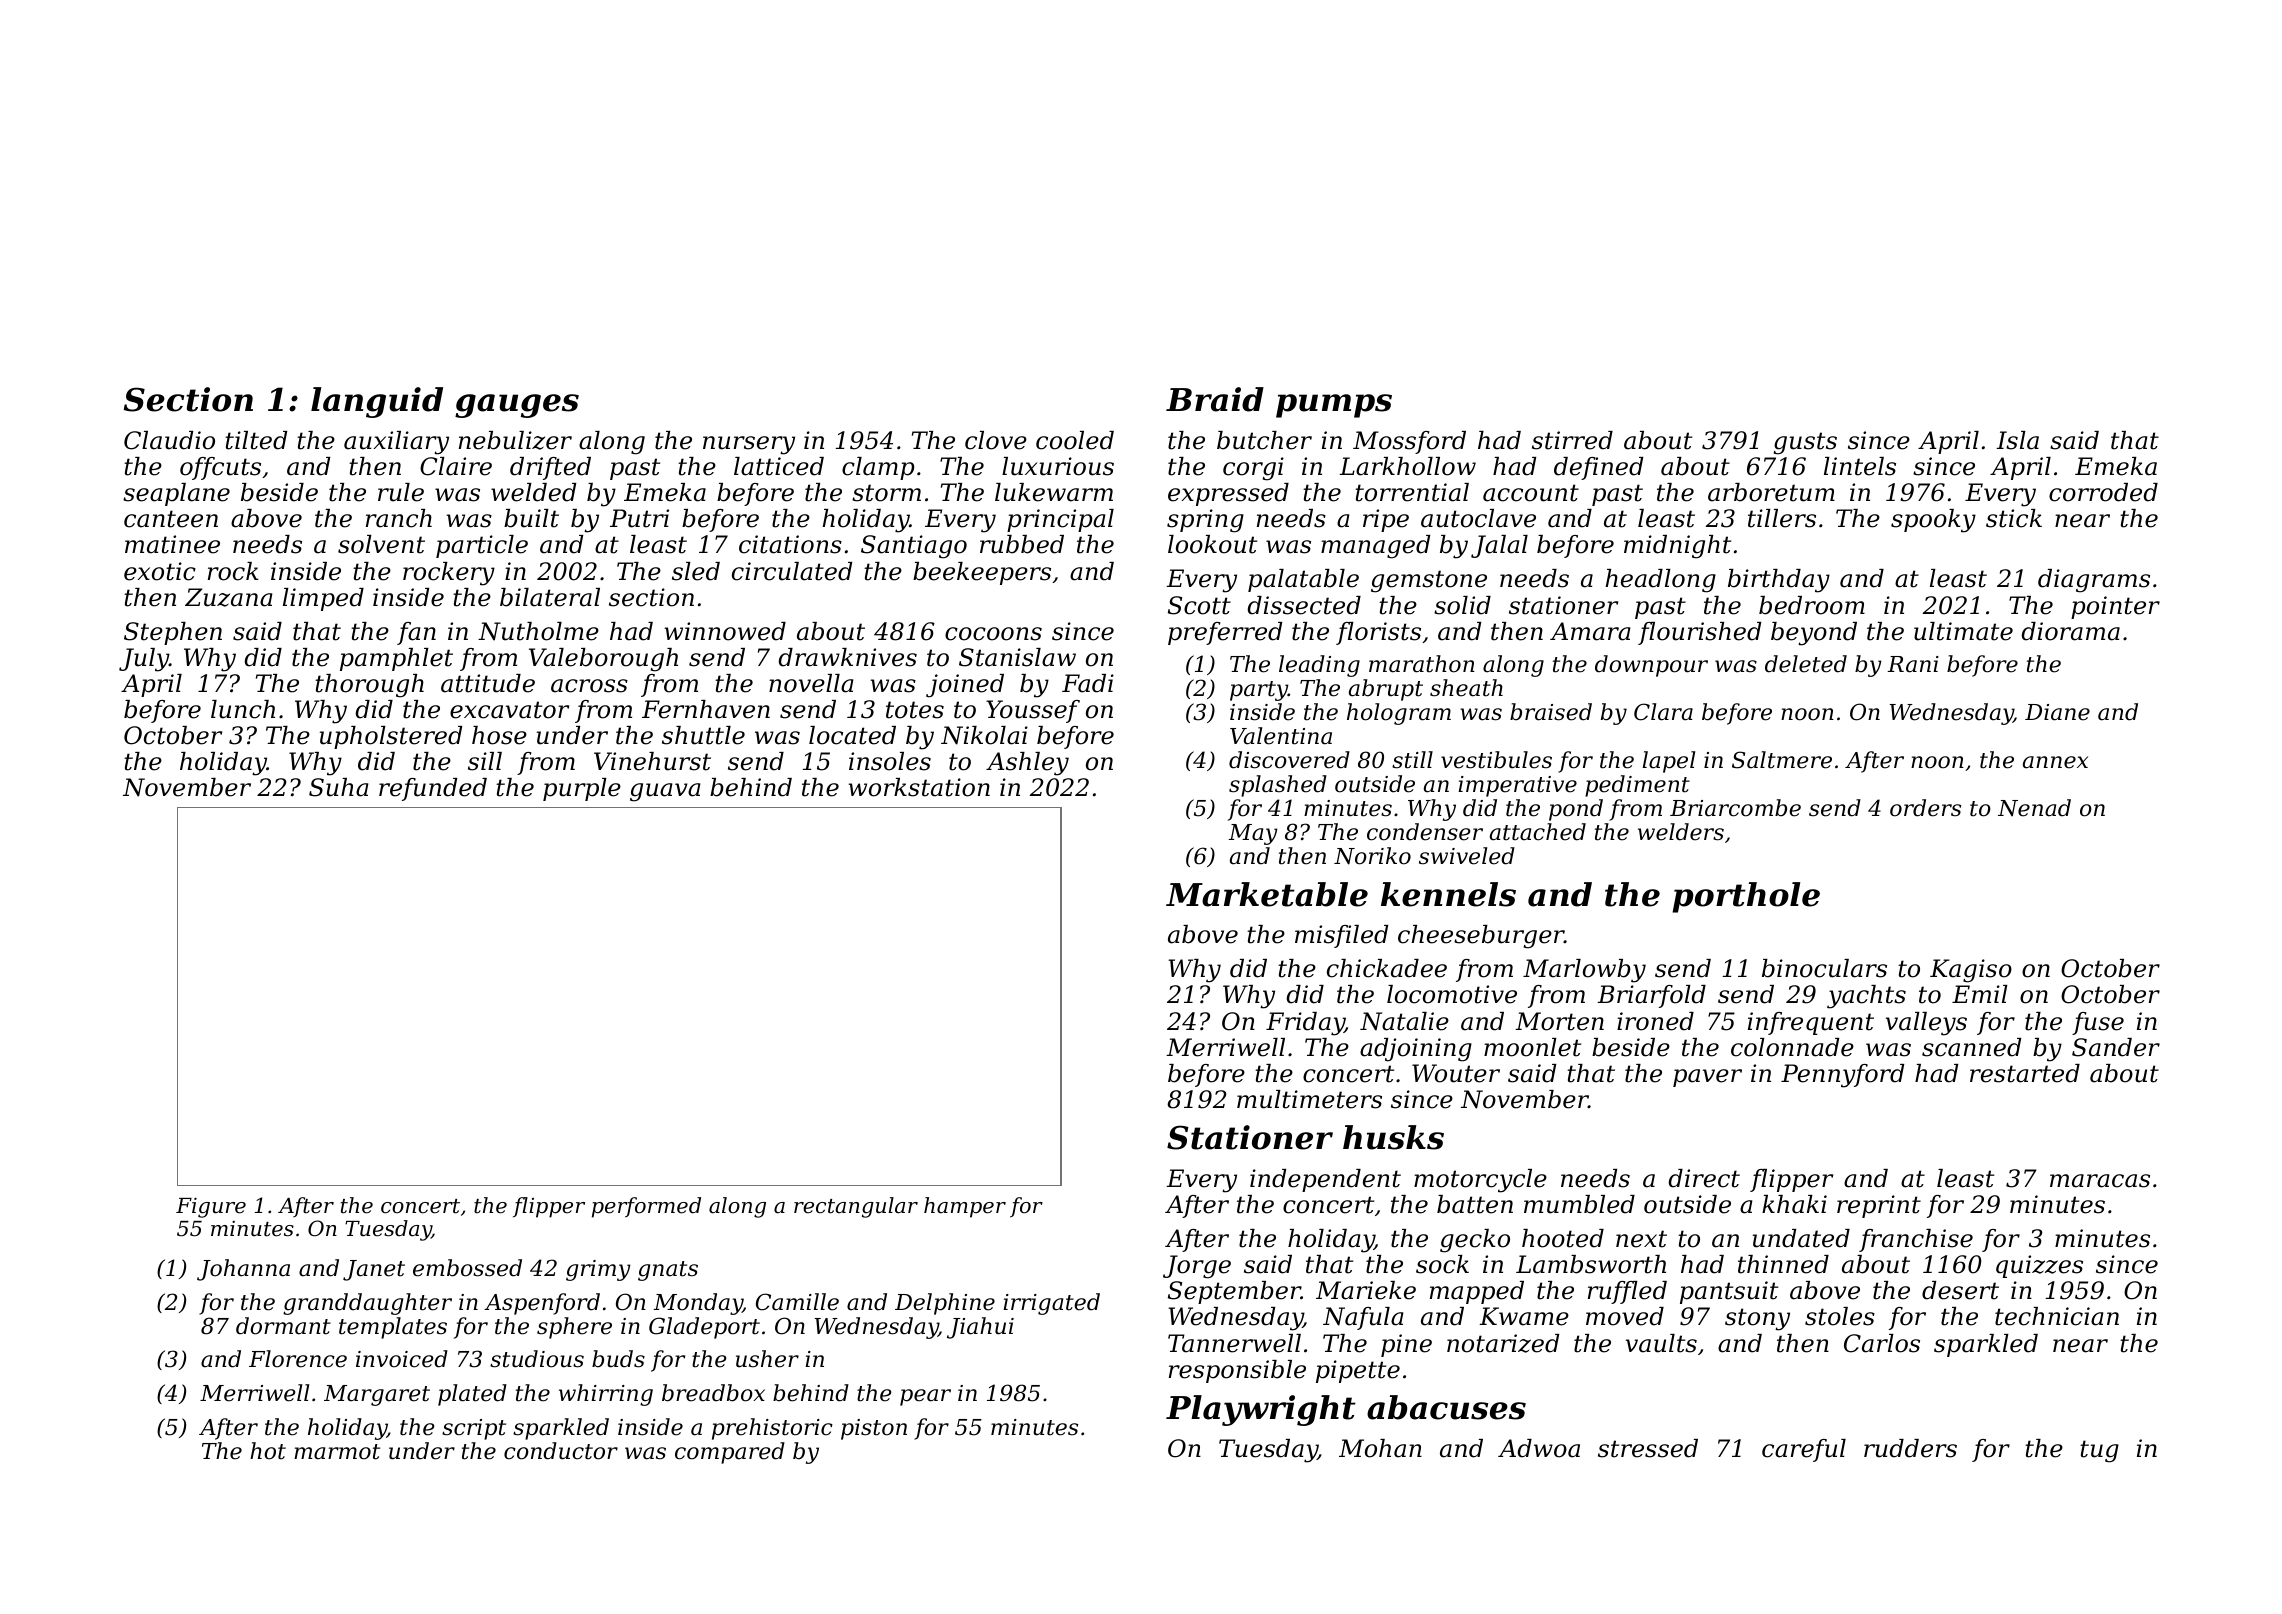 The width and height of the document is (2282, 1614). Describe the element at coordinates (852, 735) in the document. I see `located` at that location.
